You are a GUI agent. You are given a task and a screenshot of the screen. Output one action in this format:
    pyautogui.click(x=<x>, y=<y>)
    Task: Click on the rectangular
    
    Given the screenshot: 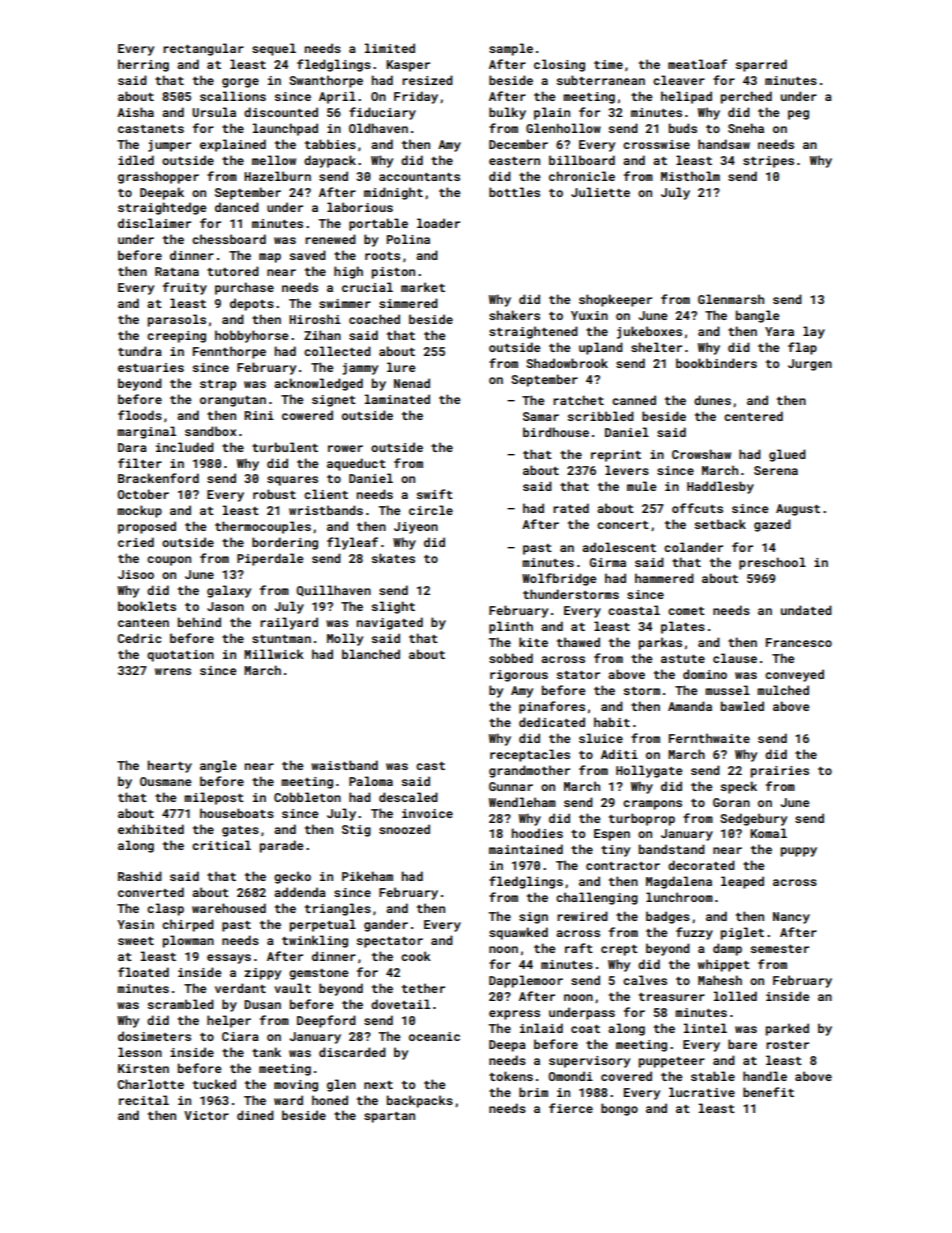 What is the action you would take?
    pyautogui.click(x=203, y=49)
